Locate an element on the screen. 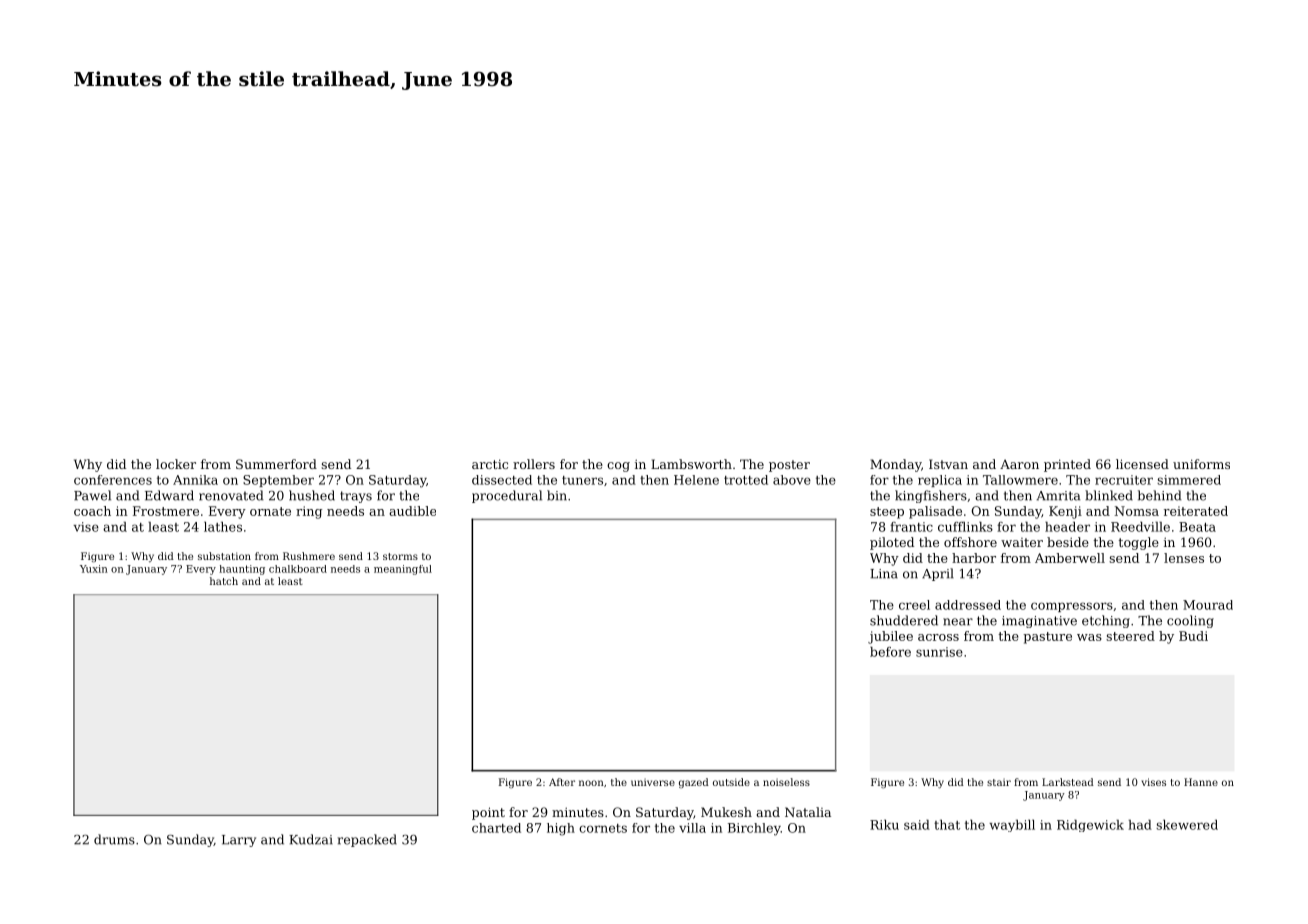 This screenshot has width=1308, height=924. After is located at coordinates (562, 782).
